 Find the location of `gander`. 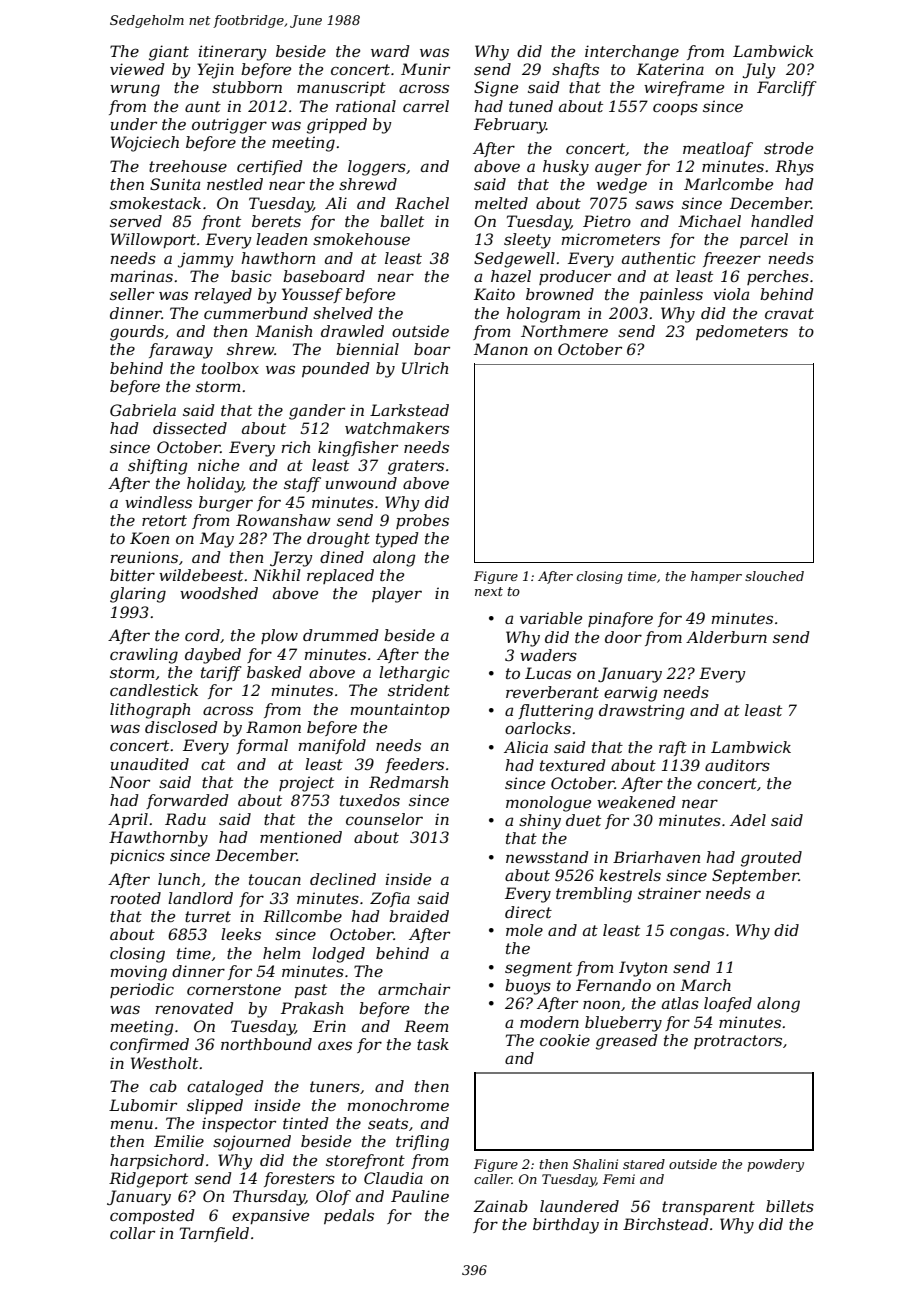

gander is located at coordinates (317, 412).
